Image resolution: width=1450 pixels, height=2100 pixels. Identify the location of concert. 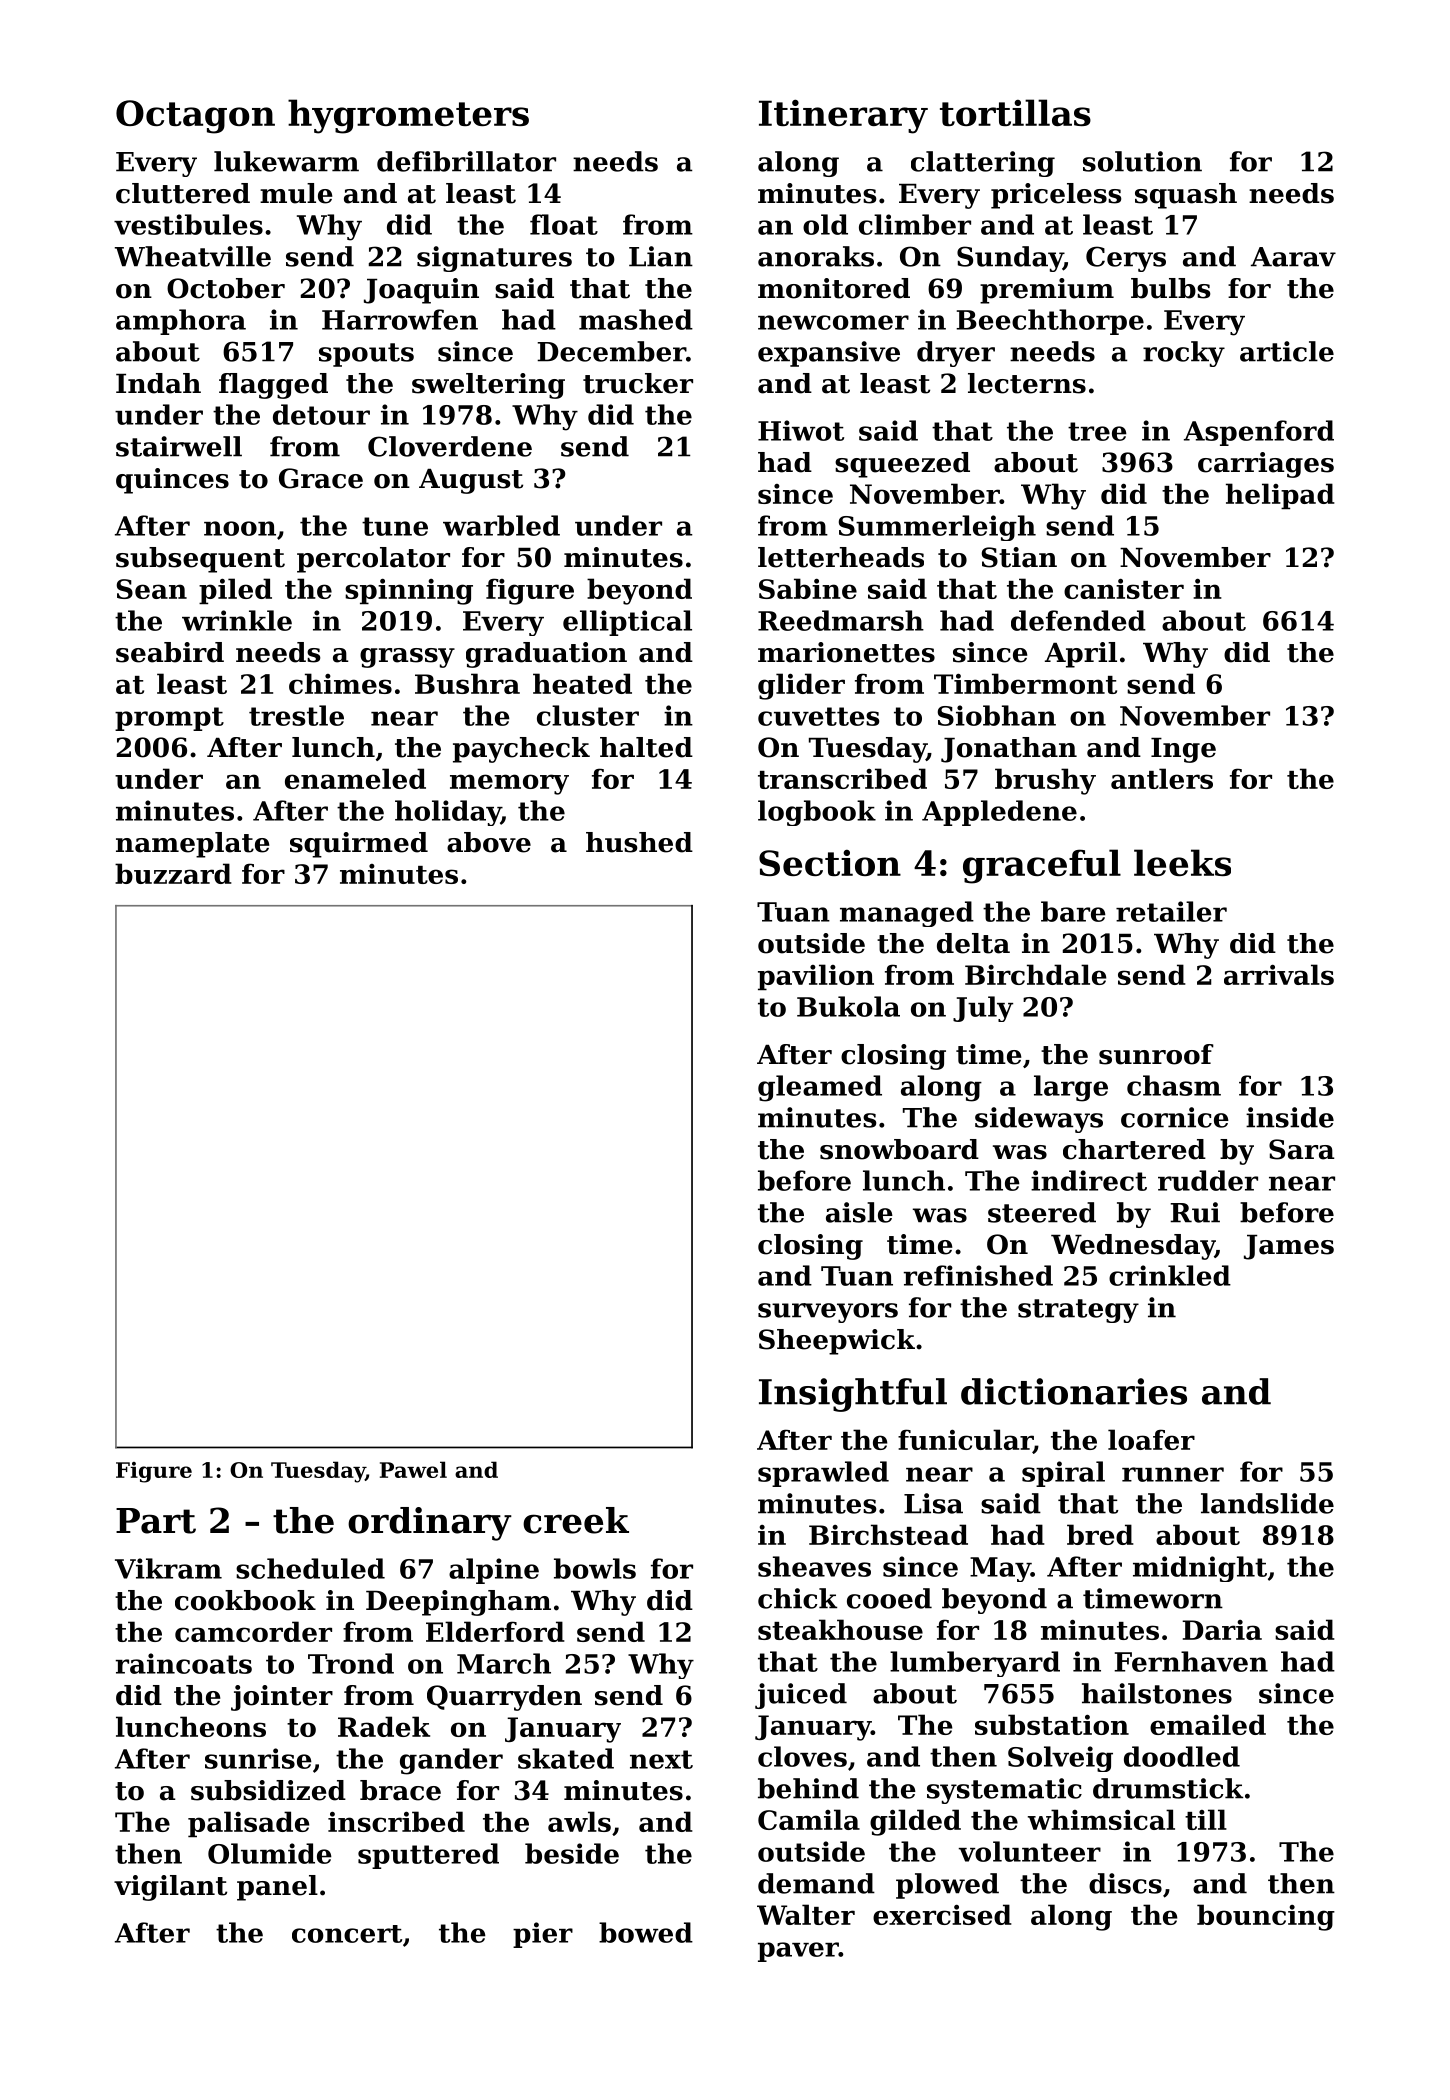
(347, 1934).
